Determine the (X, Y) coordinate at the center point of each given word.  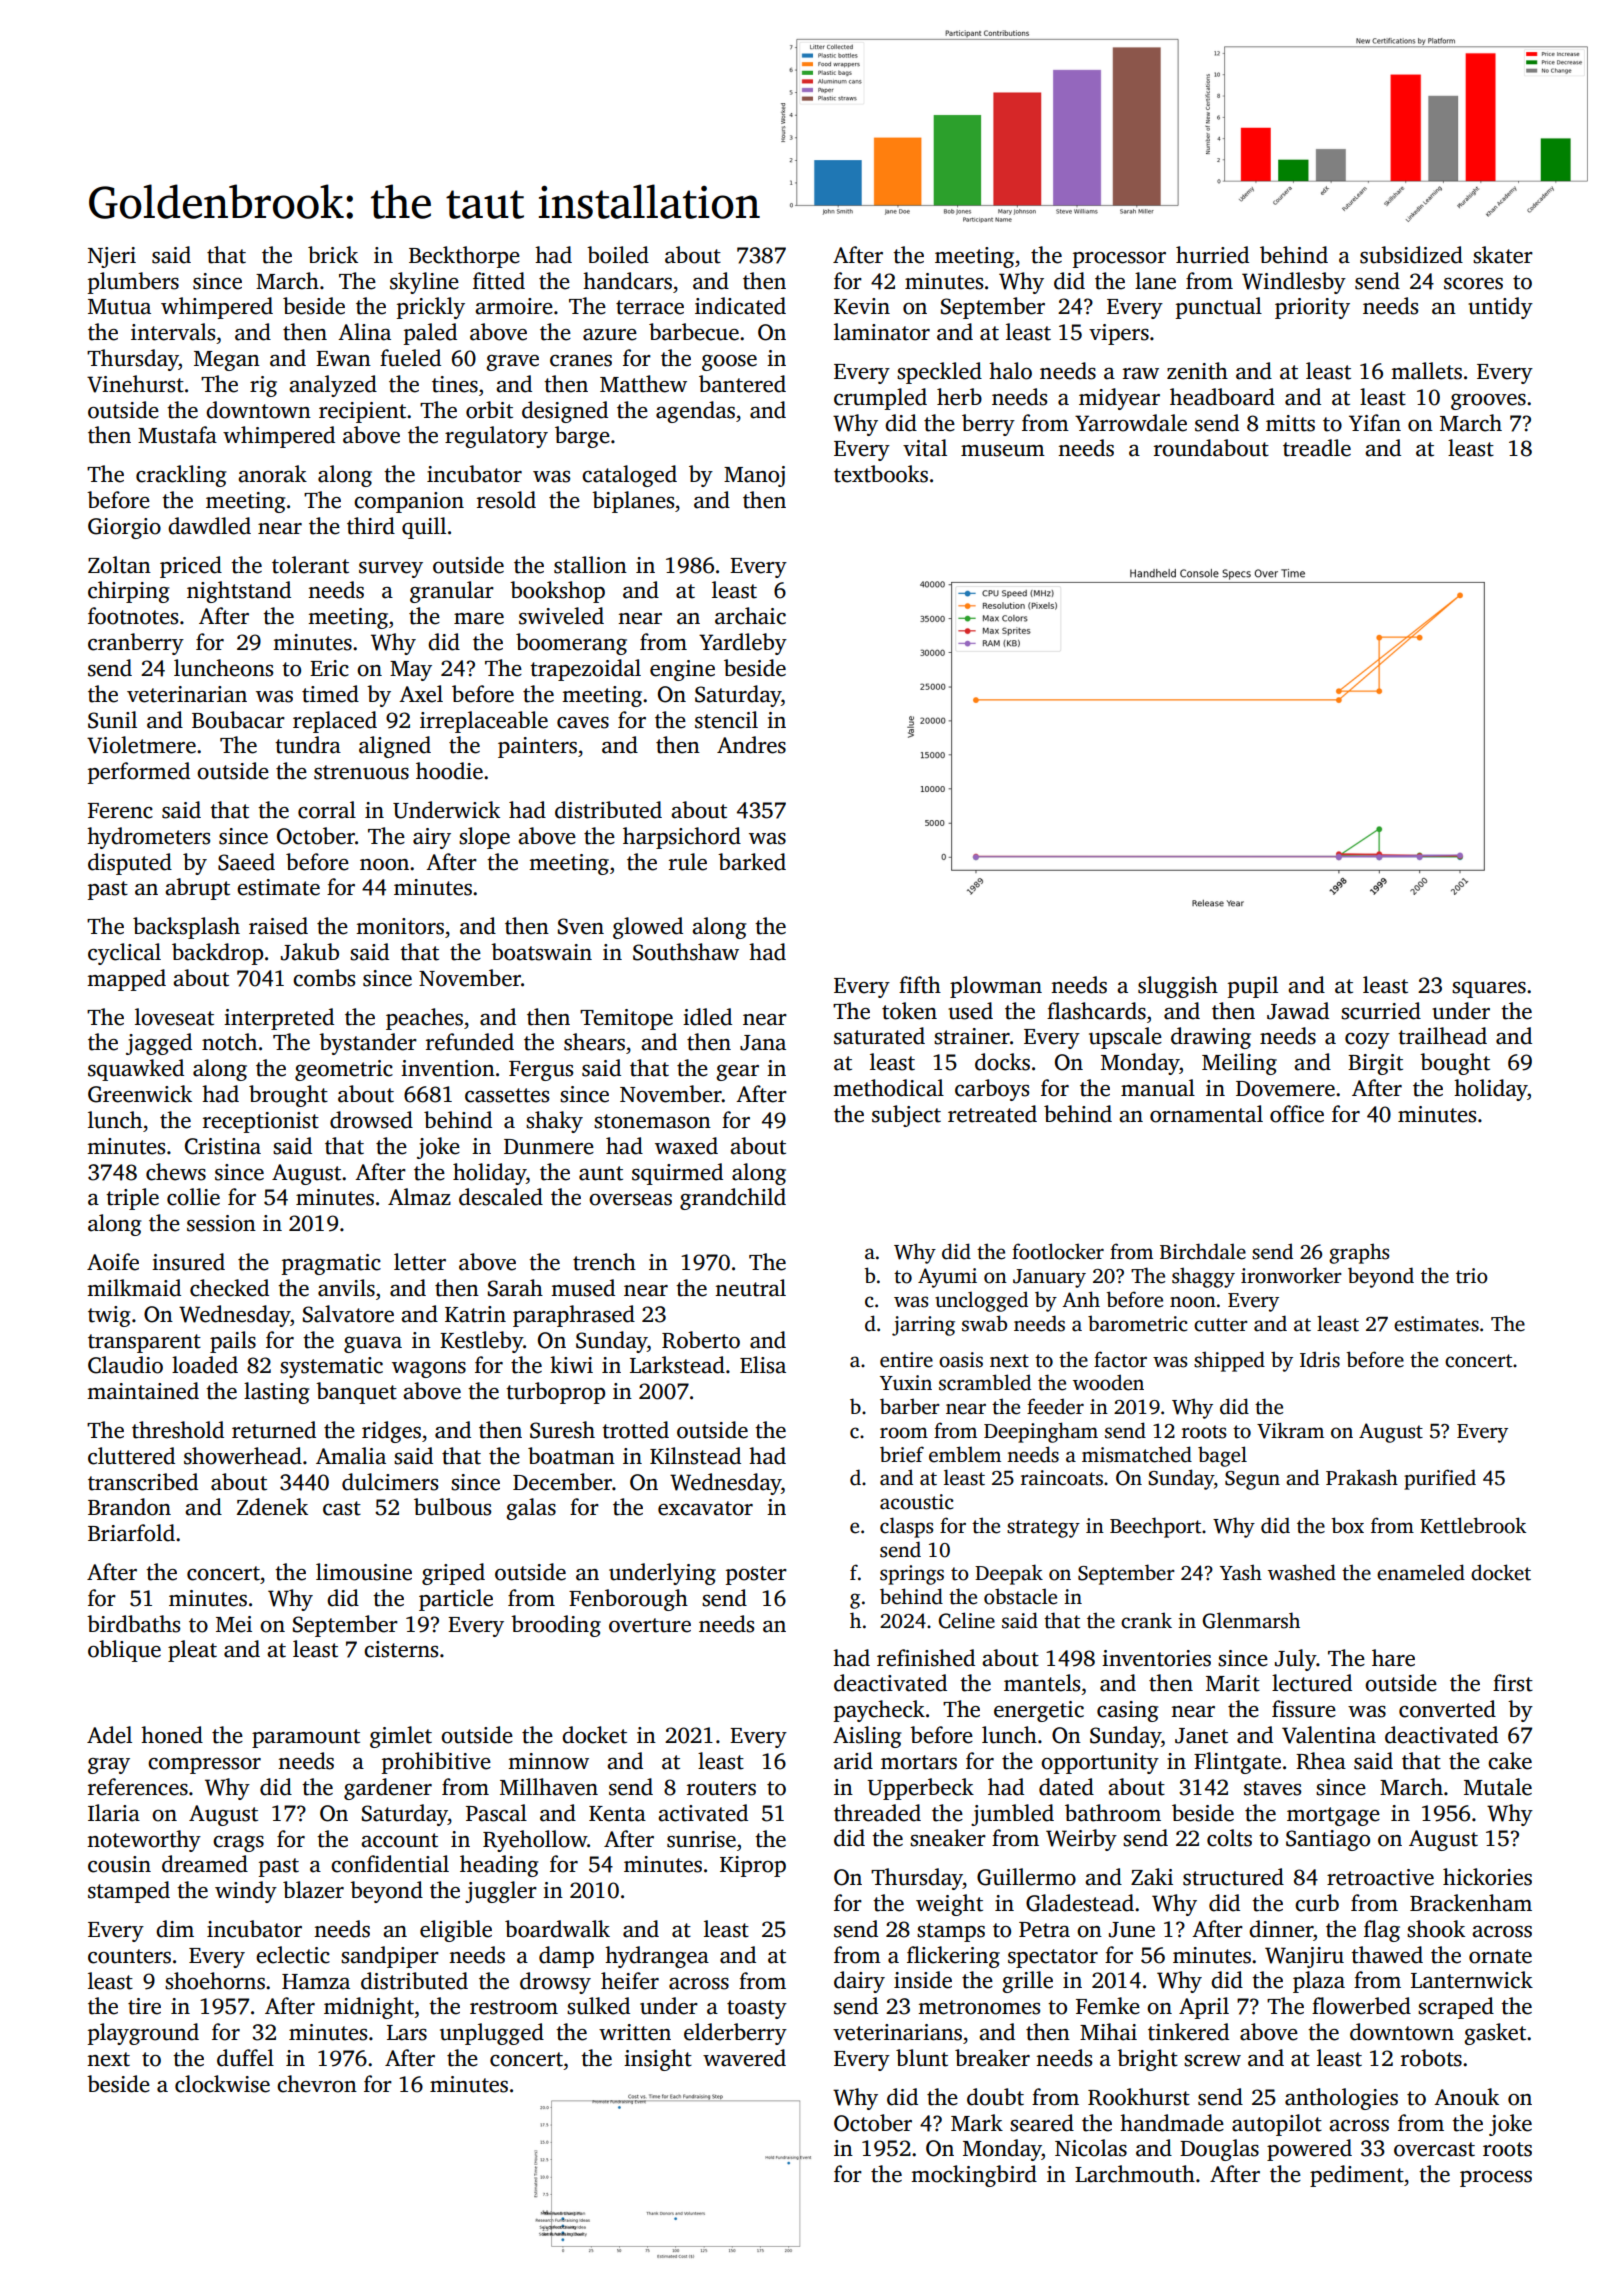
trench (604, 1262)
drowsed (371, 1120)
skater (1503, 255)
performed (139, 773)
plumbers (133, 283)
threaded (877, 1813)
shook (1436, 1929)
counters (129, 1956)
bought (1455, 1064)
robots (1431, 2058)
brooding (556, 1626)
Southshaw (686, 952)
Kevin (862, 306)
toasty (757, 2009)
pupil (1253, 987)
